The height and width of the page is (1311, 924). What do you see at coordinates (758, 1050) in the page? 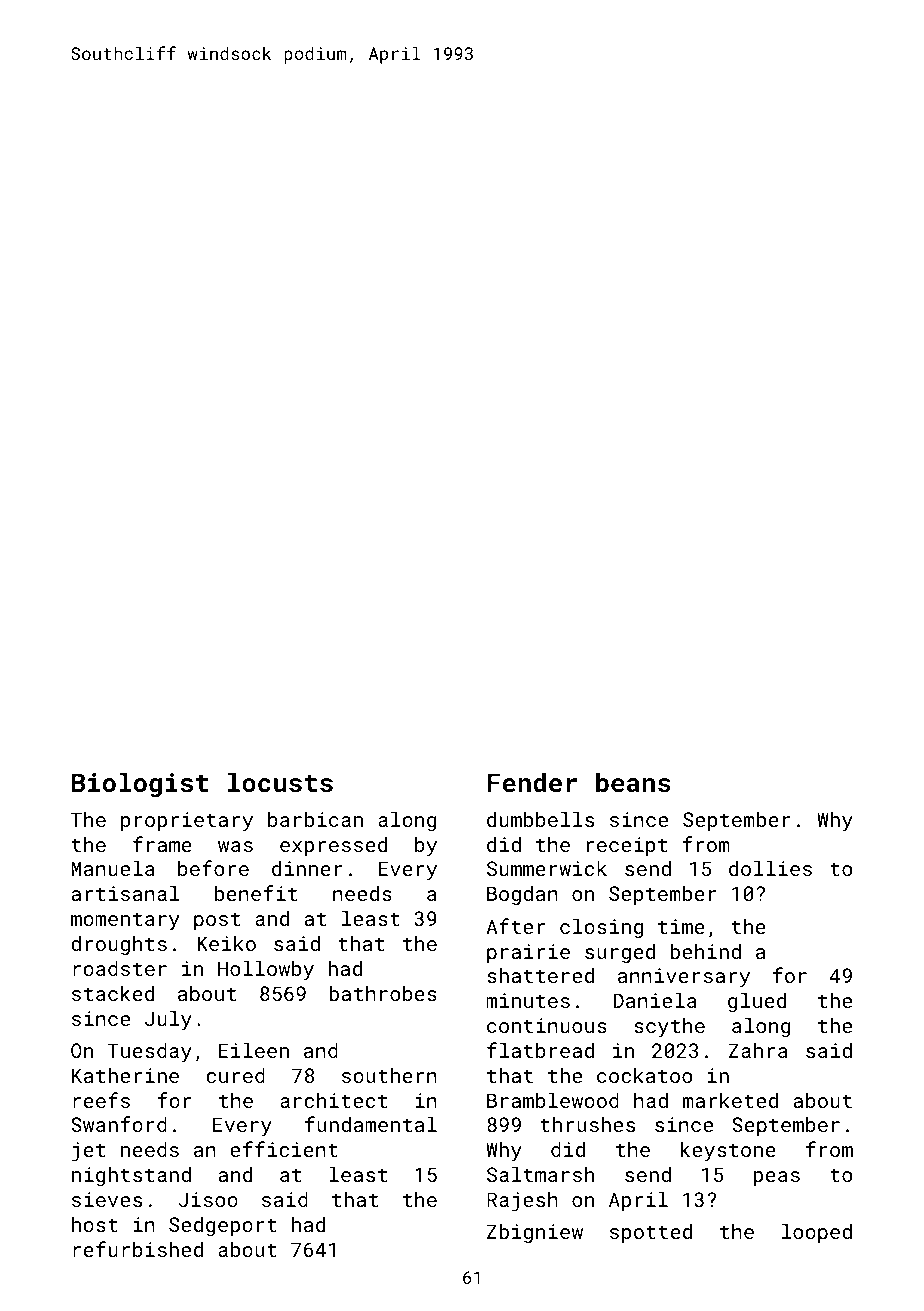
I see `Zahra` at bounding box center [758, 1050].
